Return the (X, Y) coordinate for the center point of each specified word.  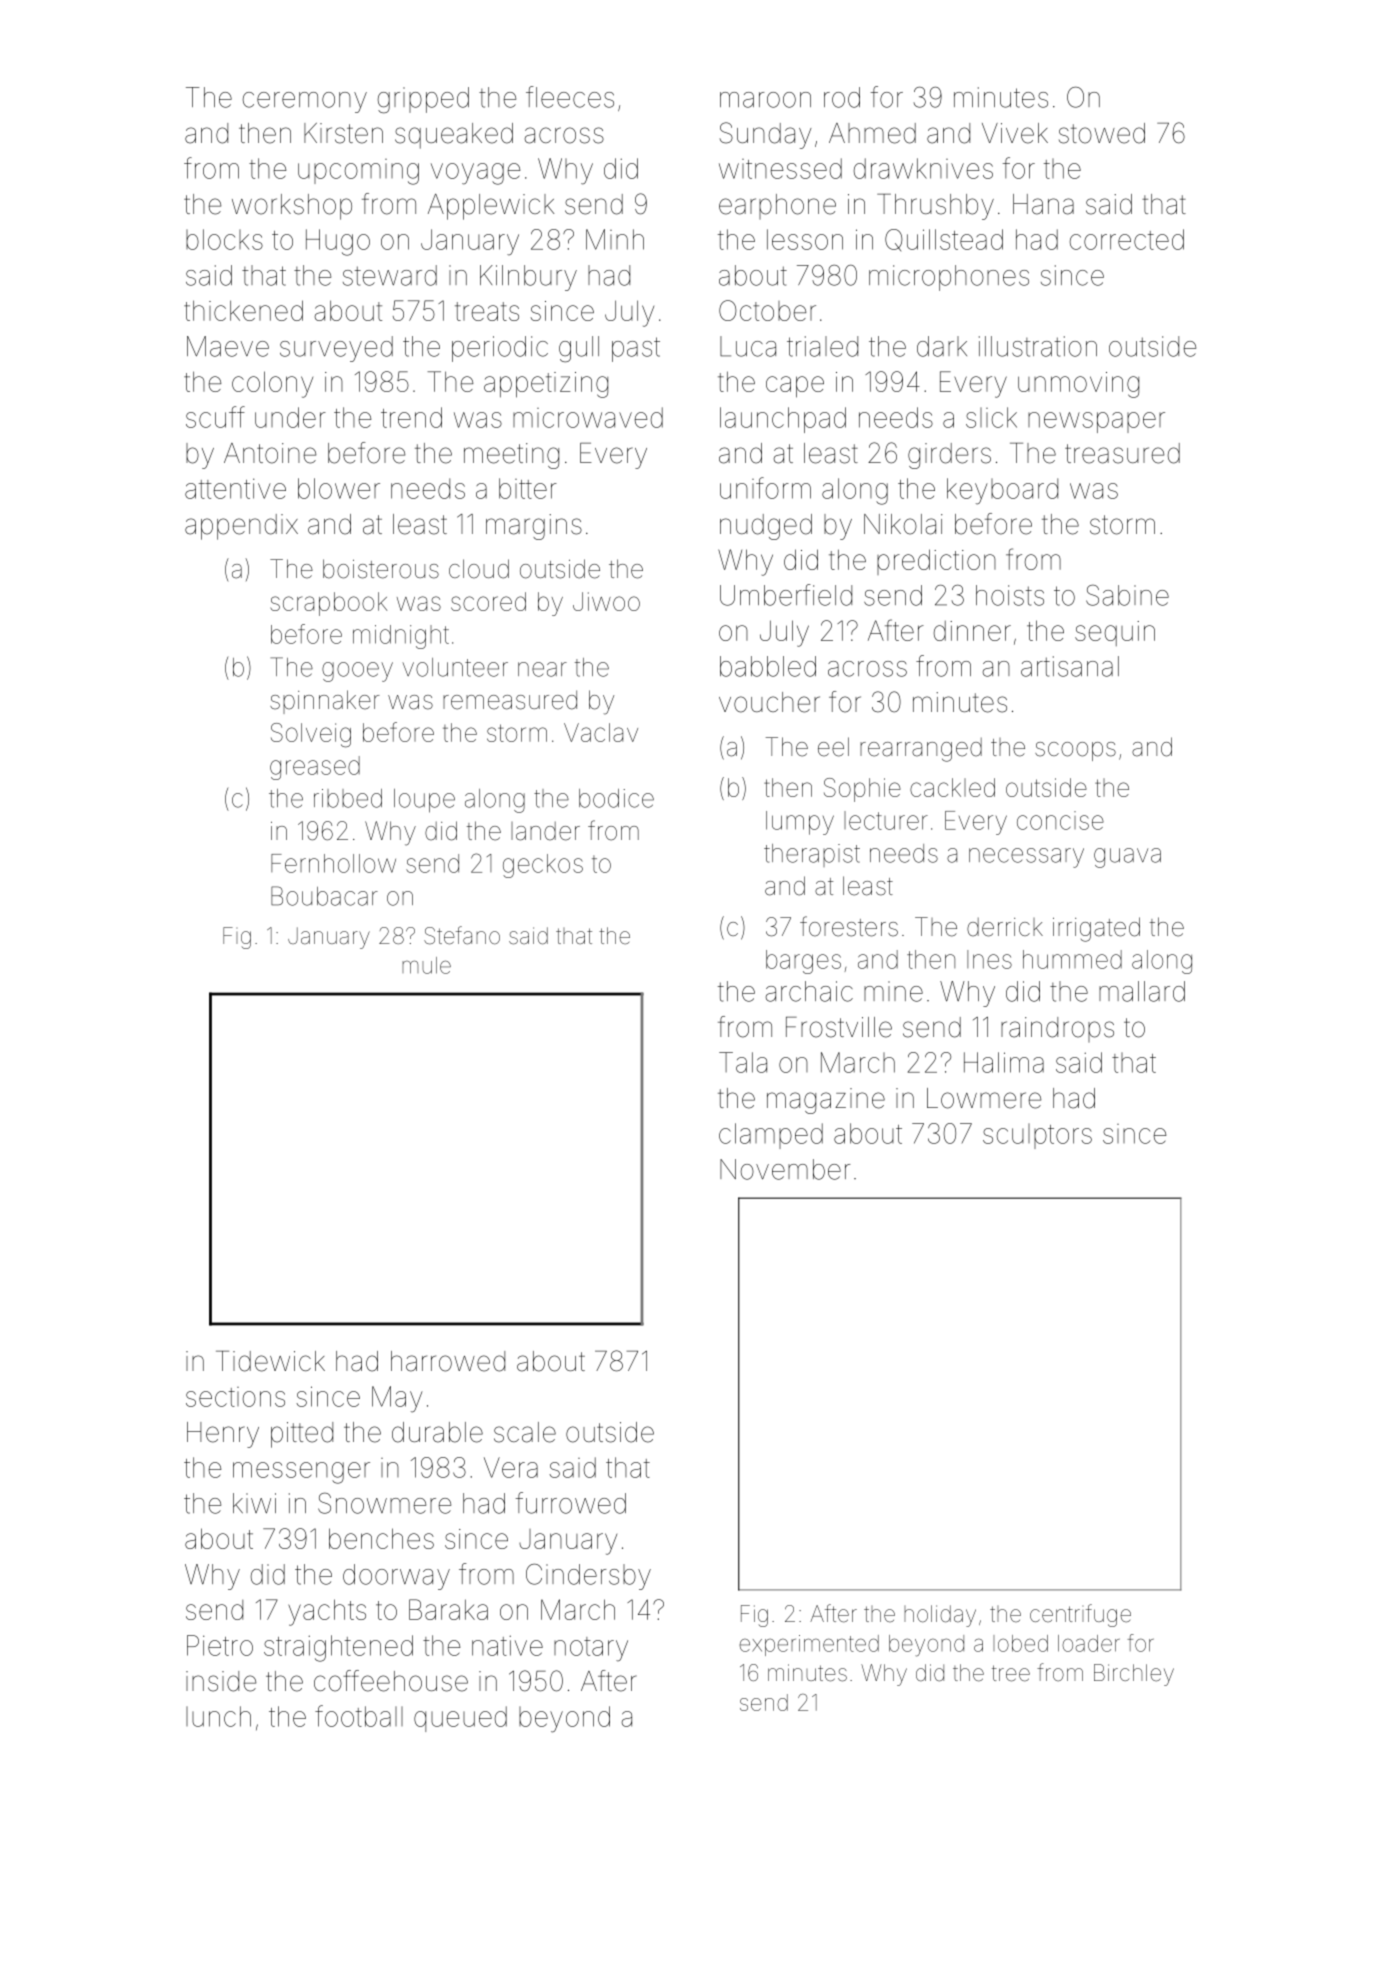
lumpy (800, 823)
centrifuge (1080, 1615)
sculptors (1037, 1136)
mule (426, 965)
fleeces (570, 97)
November (785, 1169)
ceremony (305, 102)
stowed (1102, 133)
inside (221, 1681)
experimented (809, 1645)
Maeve (228, 346)
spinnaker (325, 702)
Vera (511, 1467)
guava (1127, 858)
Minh (615, 239)
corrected (1127, 239)
